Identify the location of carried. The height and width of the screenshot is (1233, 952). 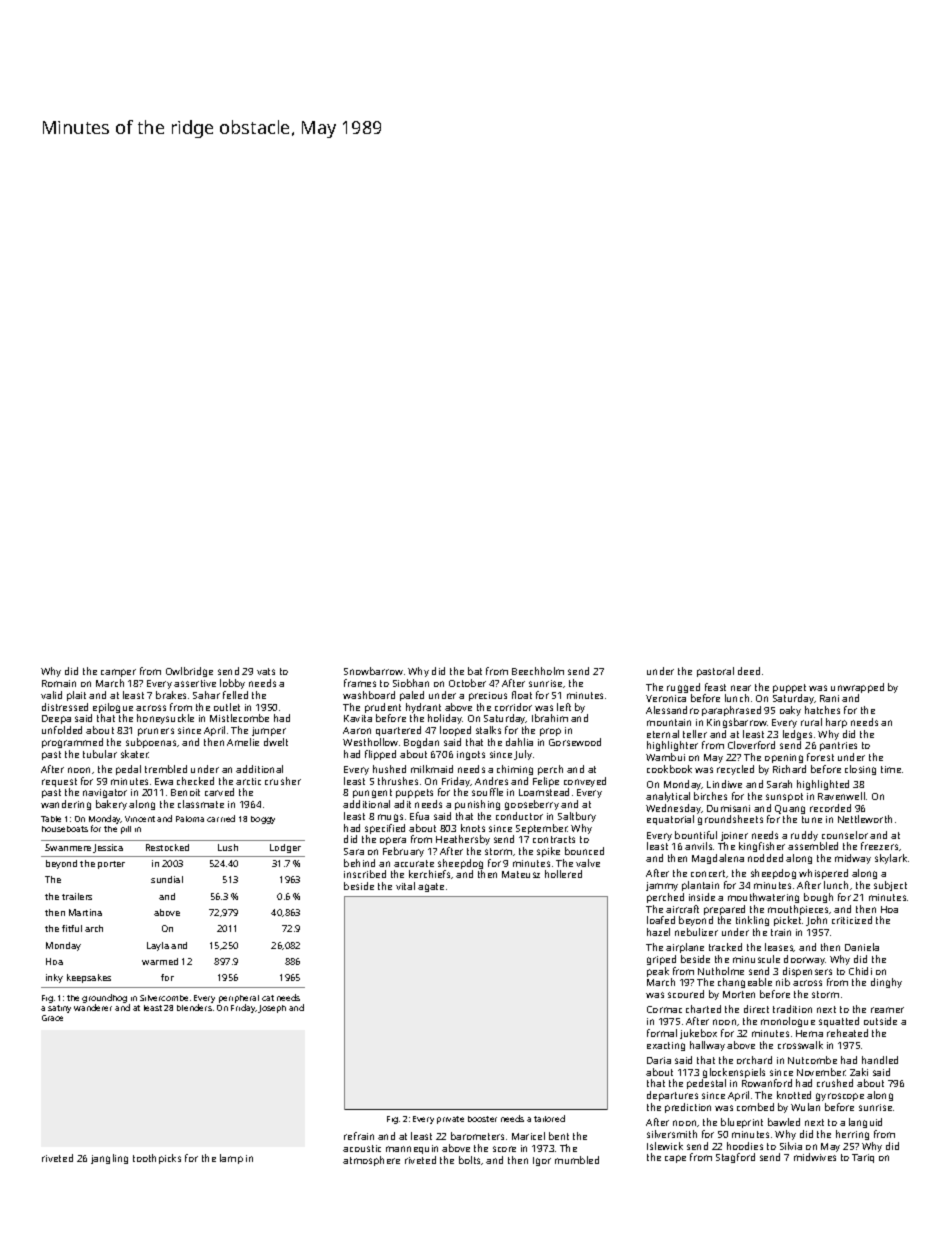
(221, 818).
